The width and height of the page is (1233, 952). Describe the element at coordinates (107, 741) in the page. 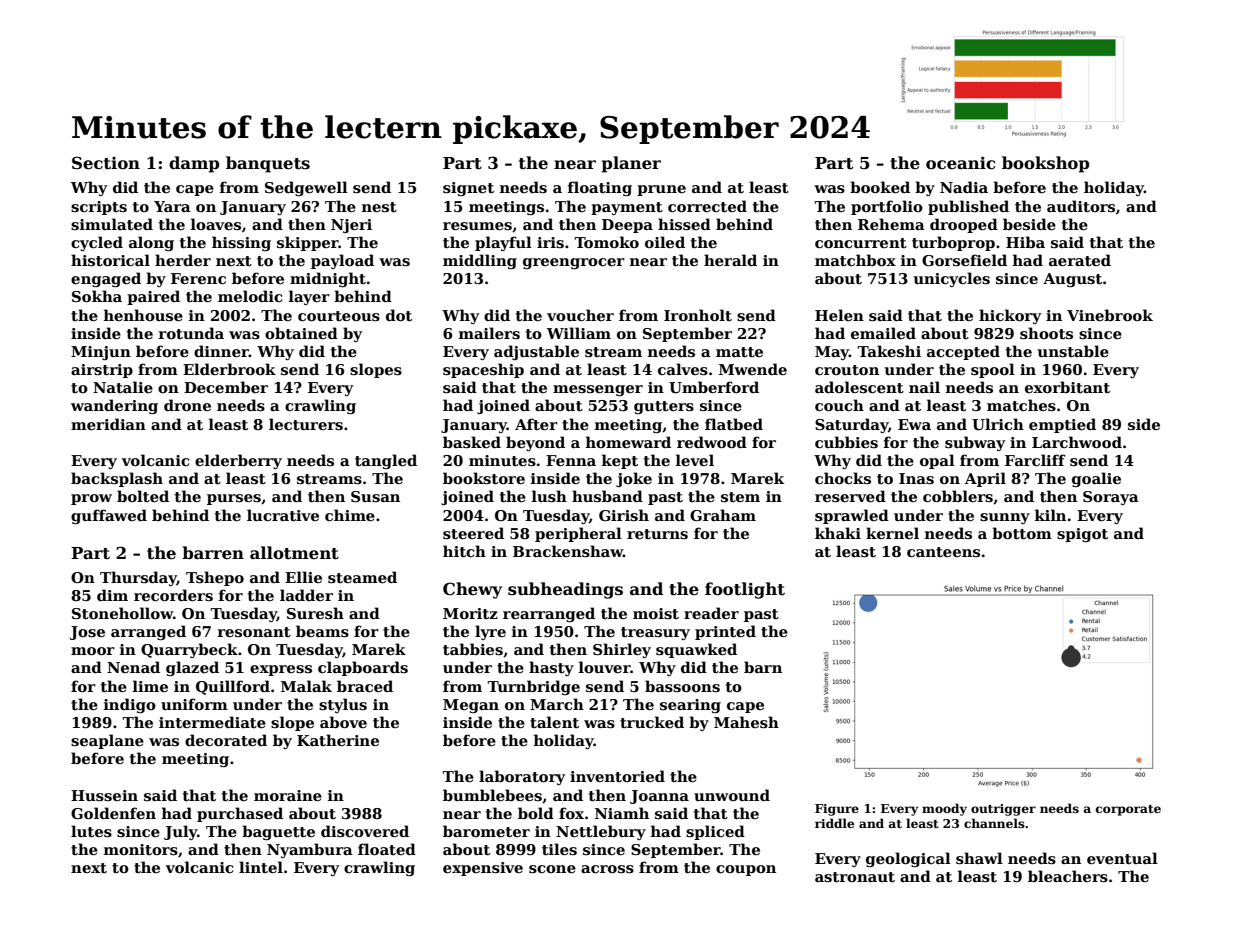

I see `seaplane` at that location.
